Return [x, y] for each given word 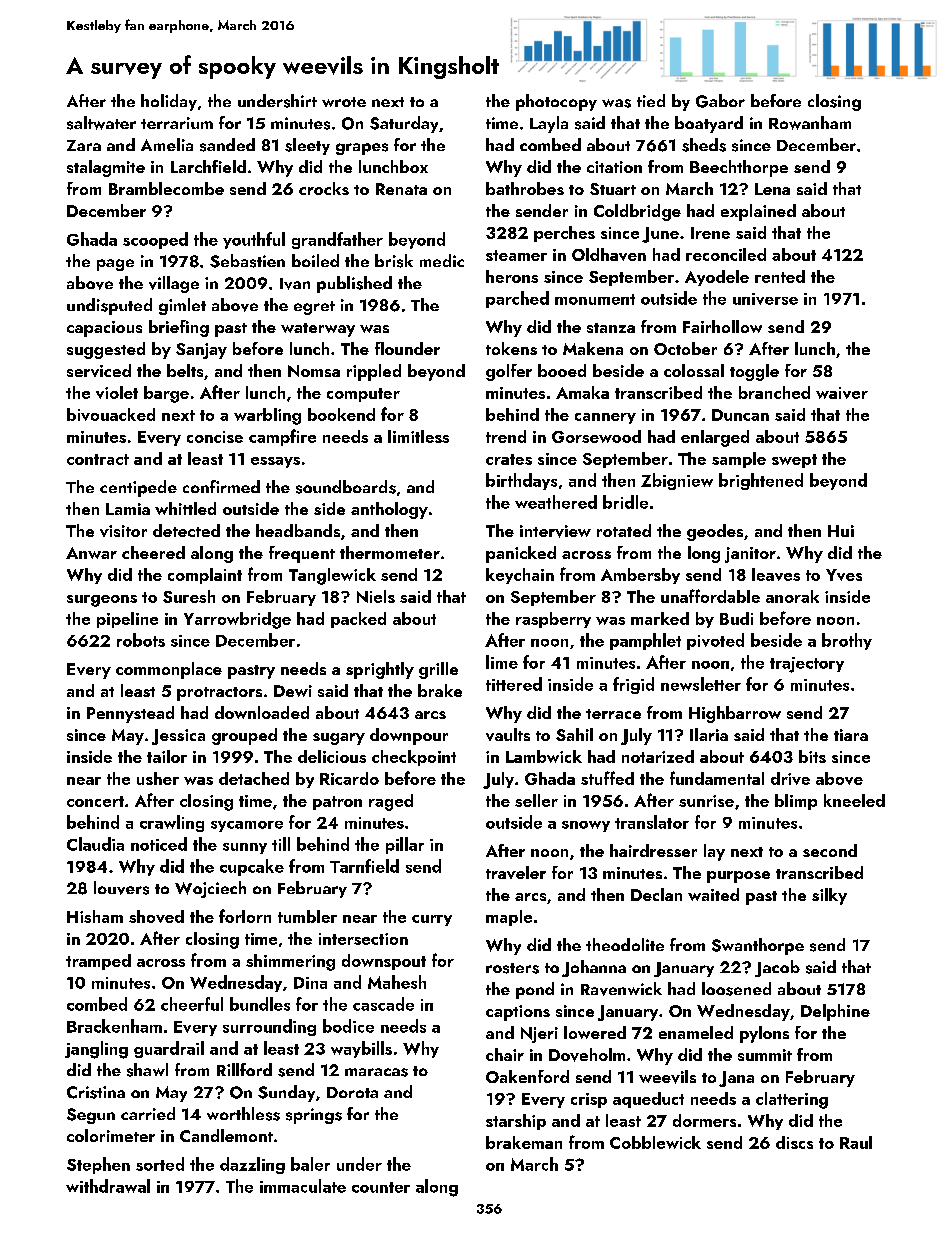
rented [780, 276]
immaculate [303, 1186]
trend [506, 436]
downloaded [262, 712]
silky [829, 896]
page [115, 265]
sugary [339, 739]
